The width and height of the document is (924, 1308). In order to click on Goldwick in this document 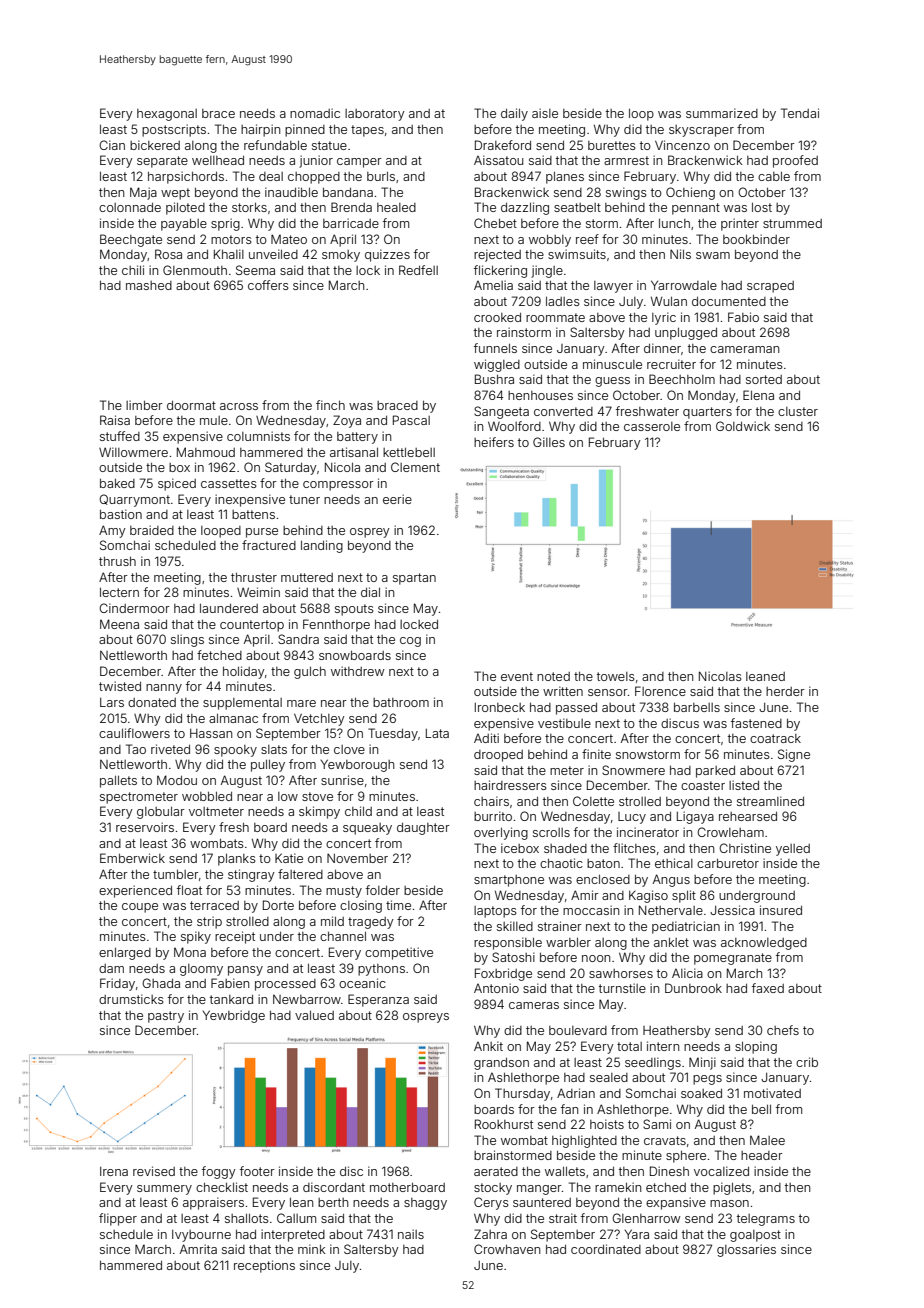, I will do `click(743, 426)`.
